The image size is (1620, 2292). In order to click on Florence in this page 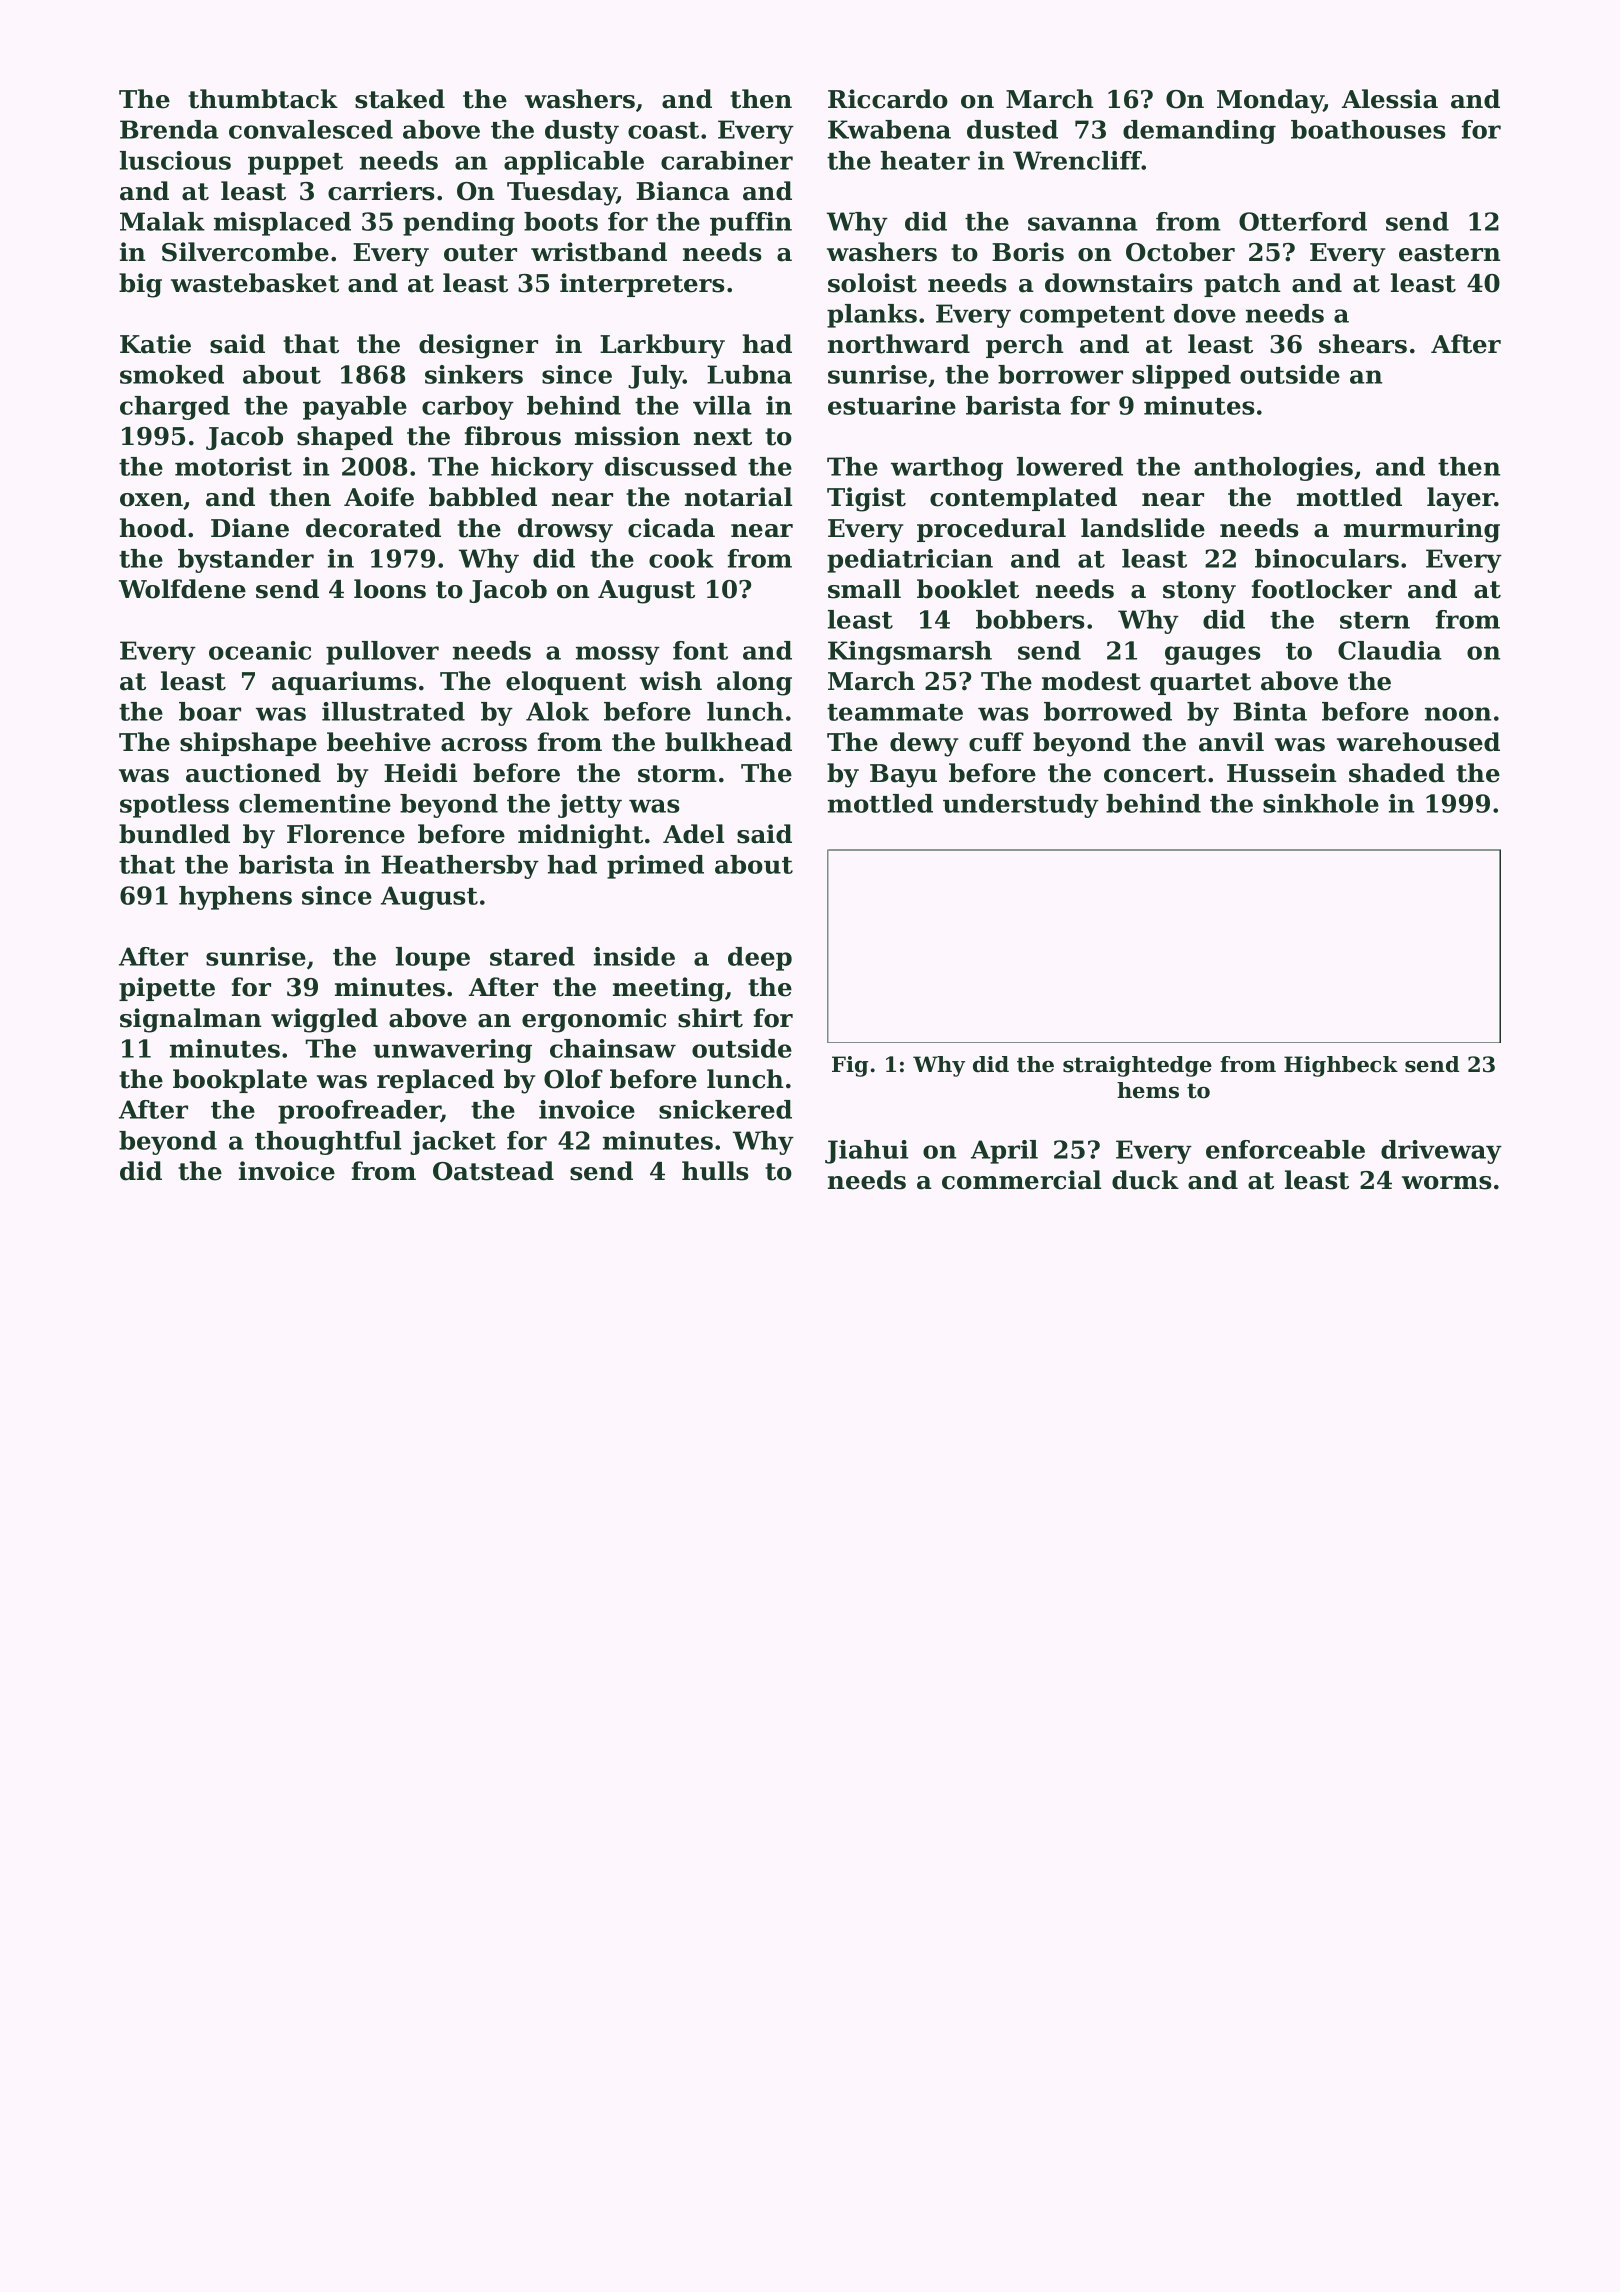, I will do `click(346, 834)`.
